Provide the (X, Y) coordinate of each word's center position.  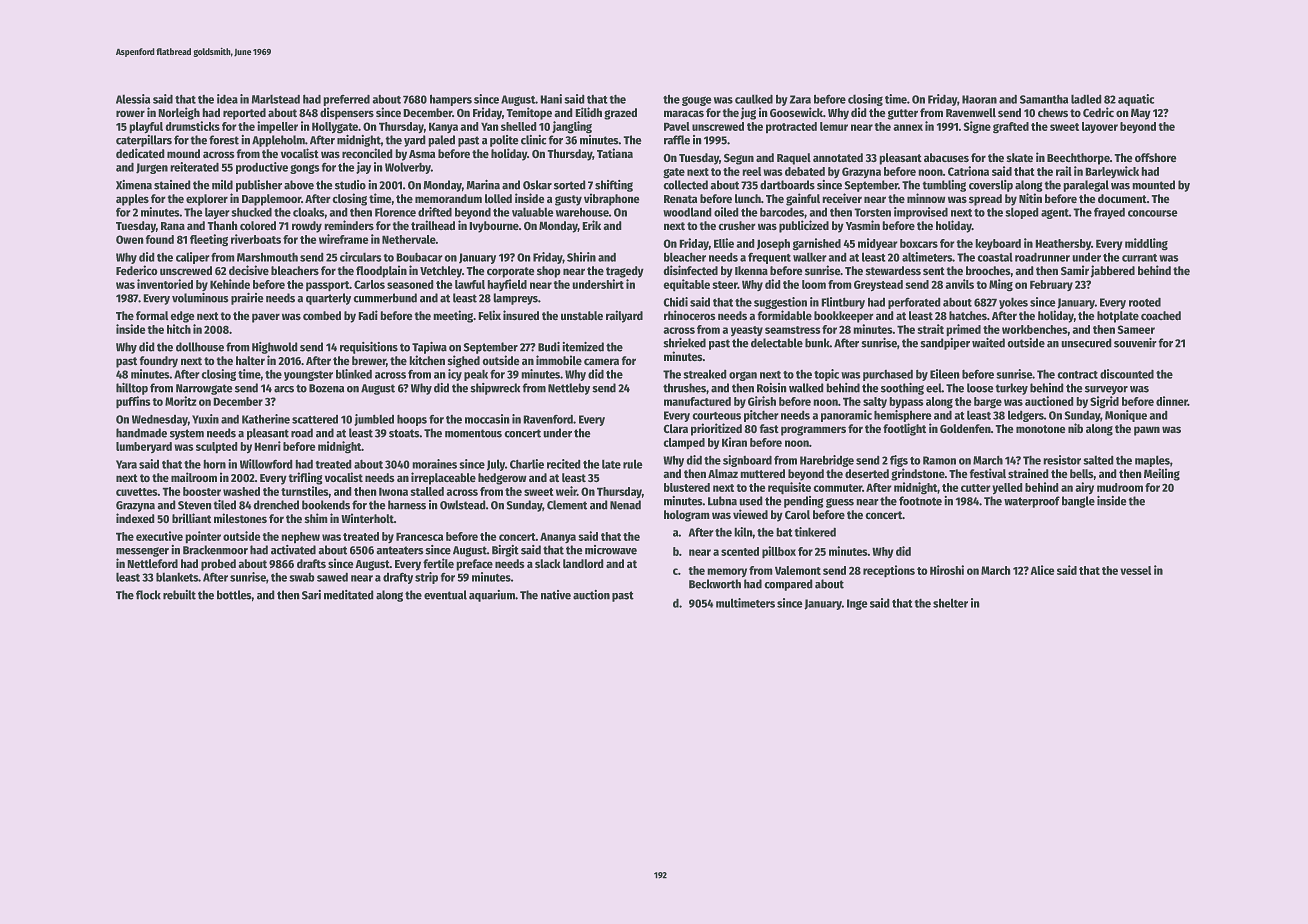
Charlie (527, 464)
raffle (677, 140)
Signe (977, 127)
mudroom (1120, 487)
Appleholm (278, 141)
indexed (135, 518)
